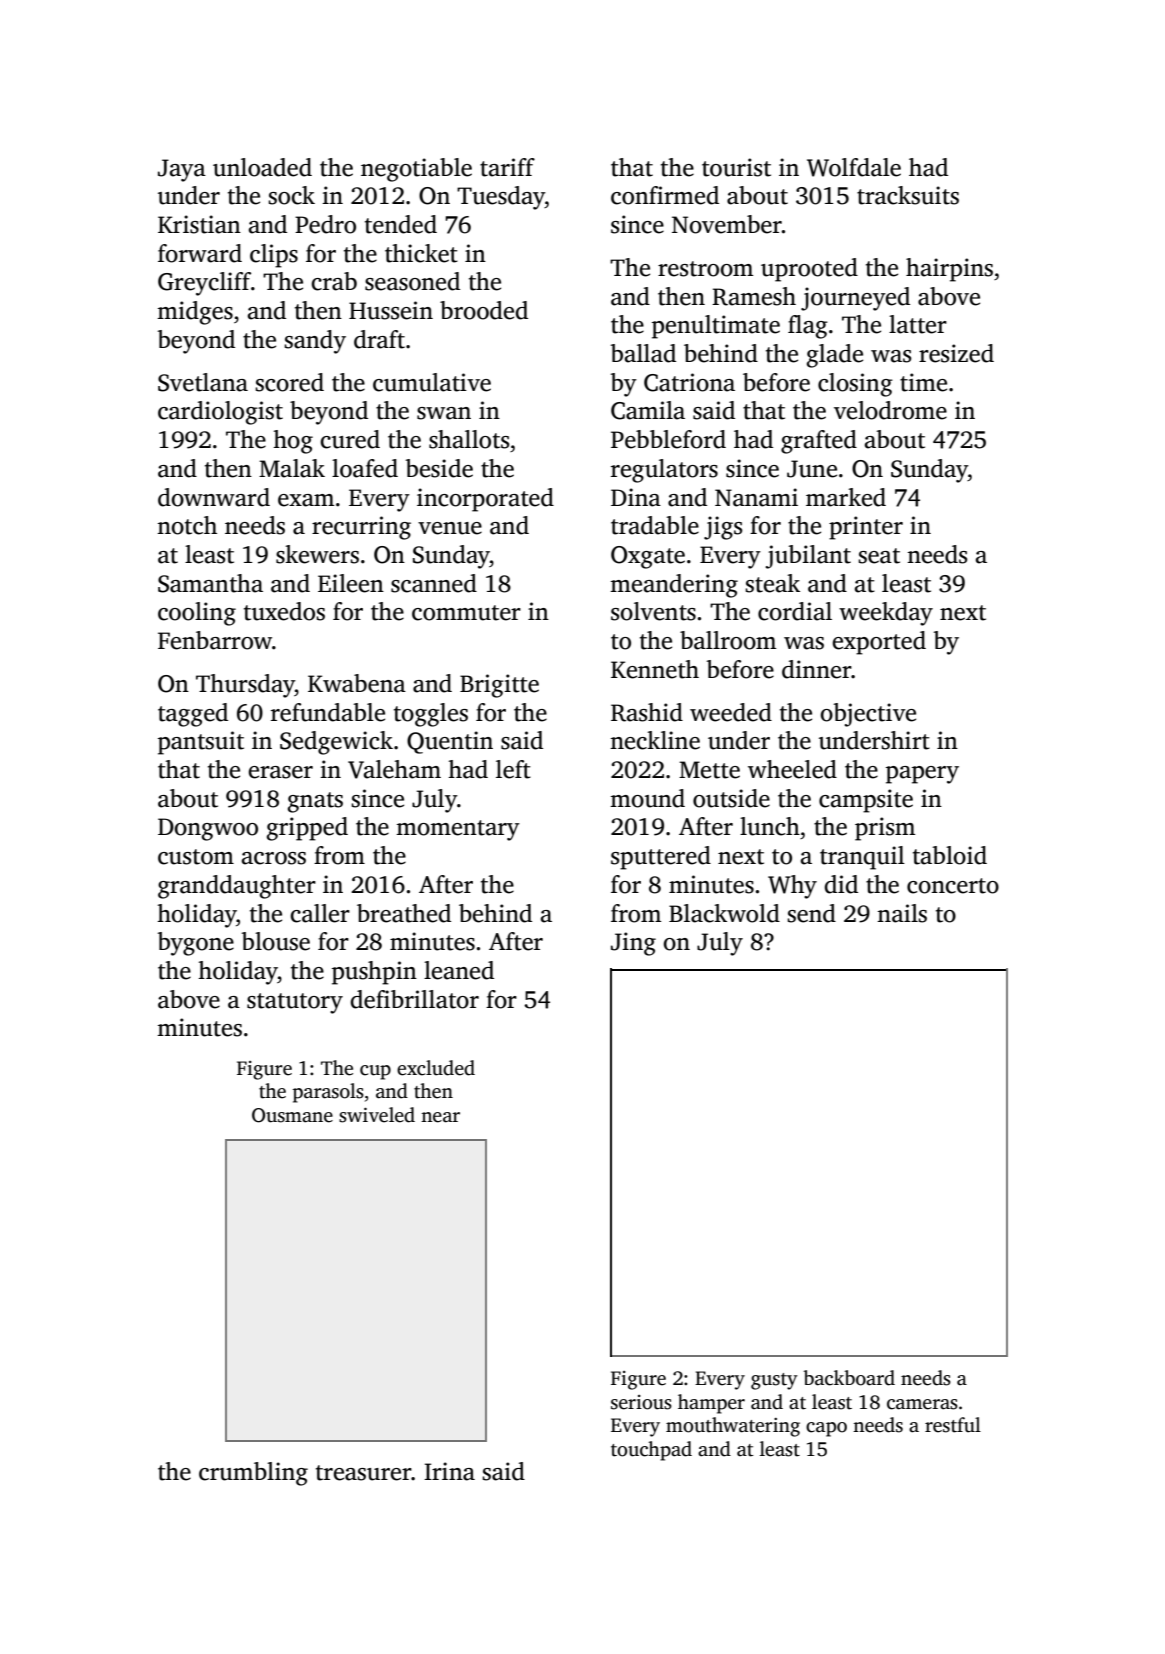  I want to click on cardiologist, so click(220, 413).
